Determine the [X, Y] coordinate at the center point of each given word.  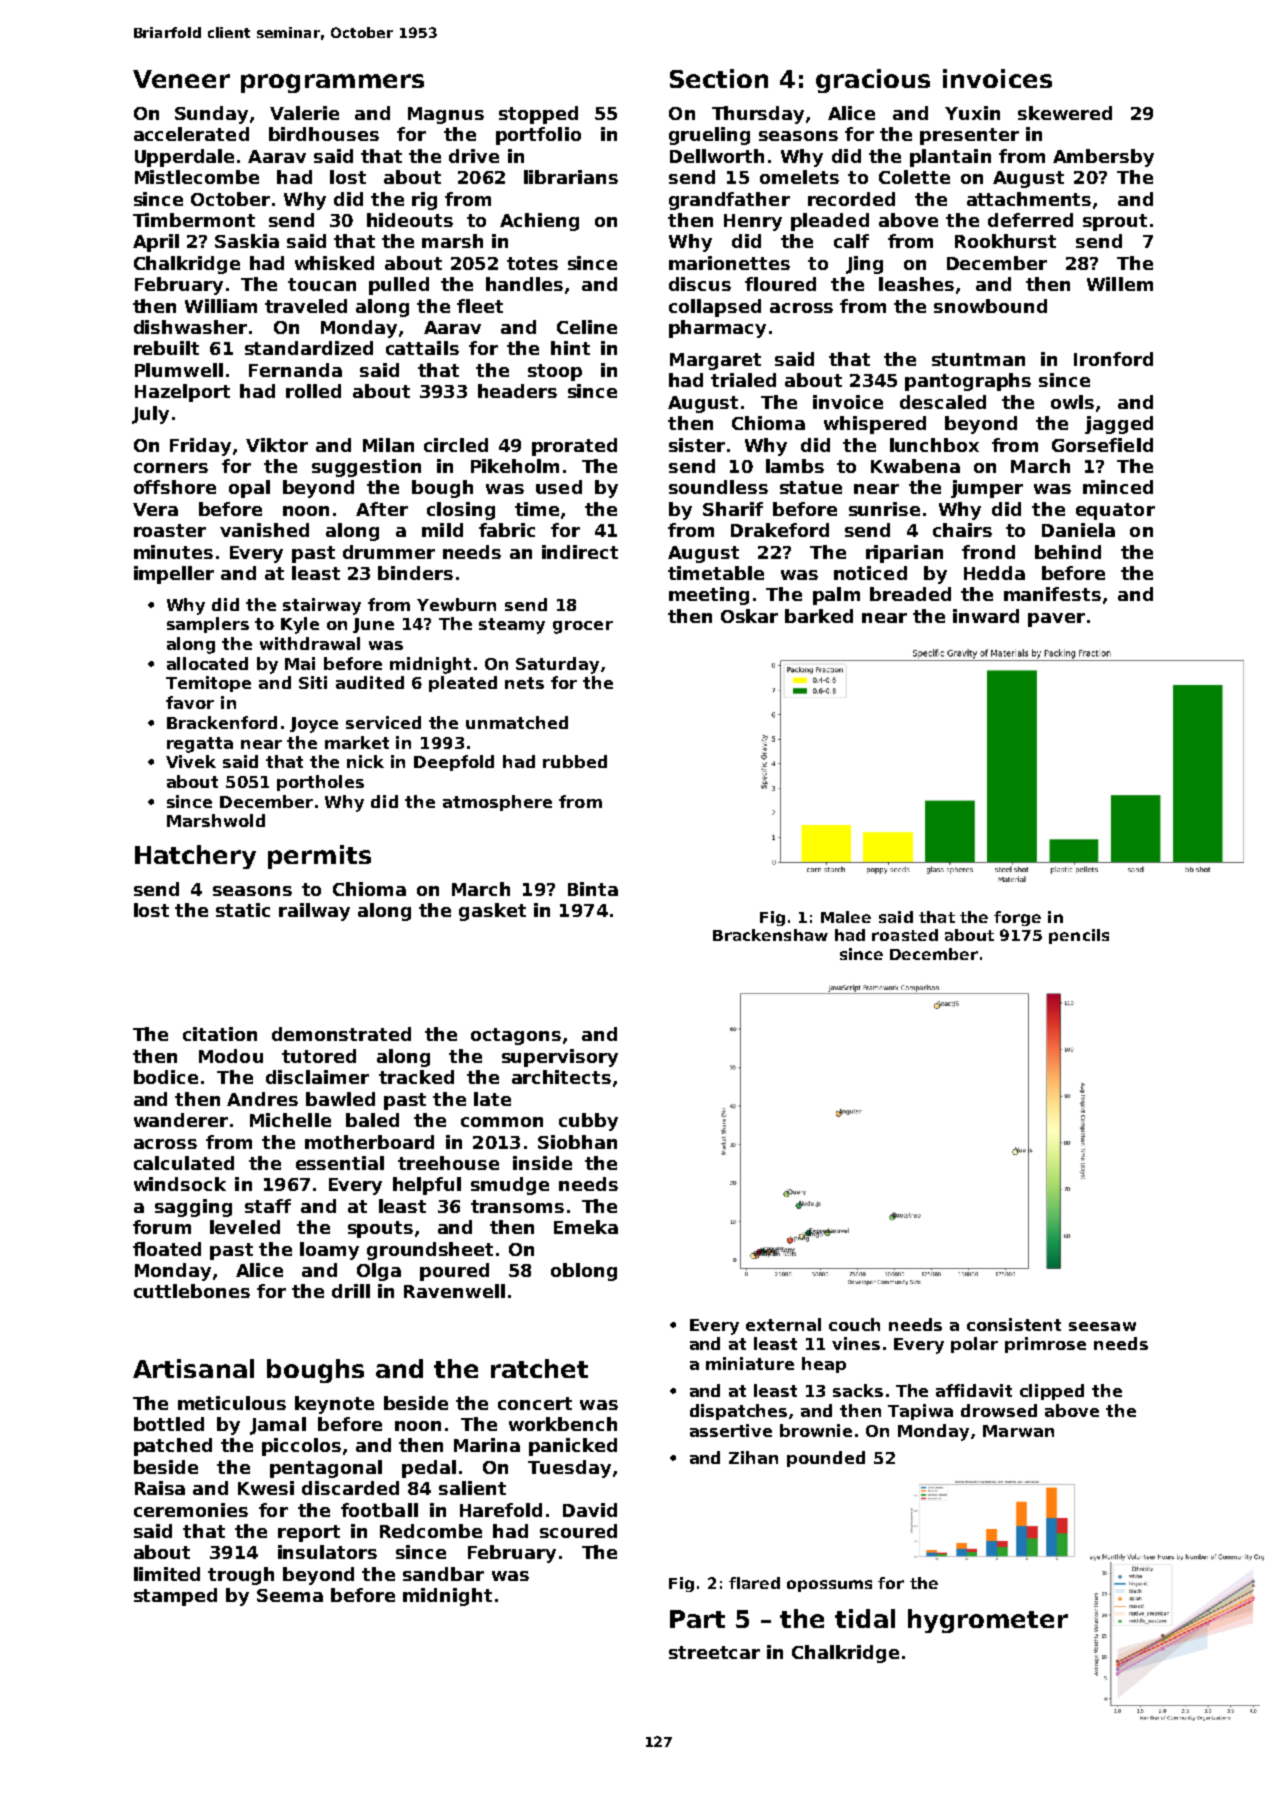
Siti [313, 682]
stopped [538, 115]
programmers [332, 83]
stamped [175, 1597]
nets [524, 683]
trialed [743, 380]
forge [1017, 918]
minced [1118, 487]
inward [986, 616]
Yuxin [972, 113]
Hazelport [182, 393]
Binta [593, 889]
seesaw [1102, 1326]
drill [351, 1291]
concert [535, 1403]
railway [314, 912]
